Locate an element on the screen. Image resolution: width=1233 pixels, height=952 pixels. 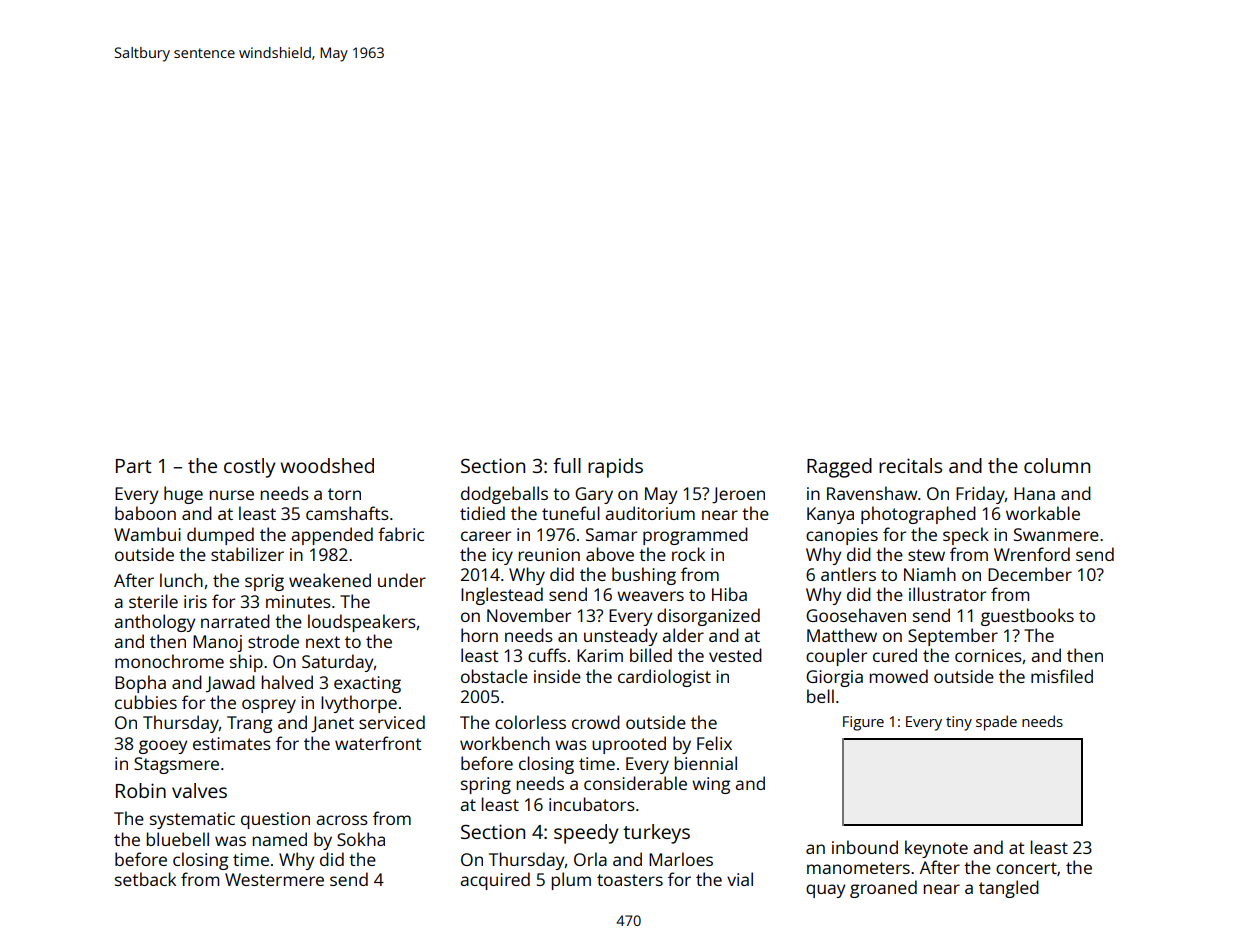
Ravenshaw is located at coordinates (872, 493).
